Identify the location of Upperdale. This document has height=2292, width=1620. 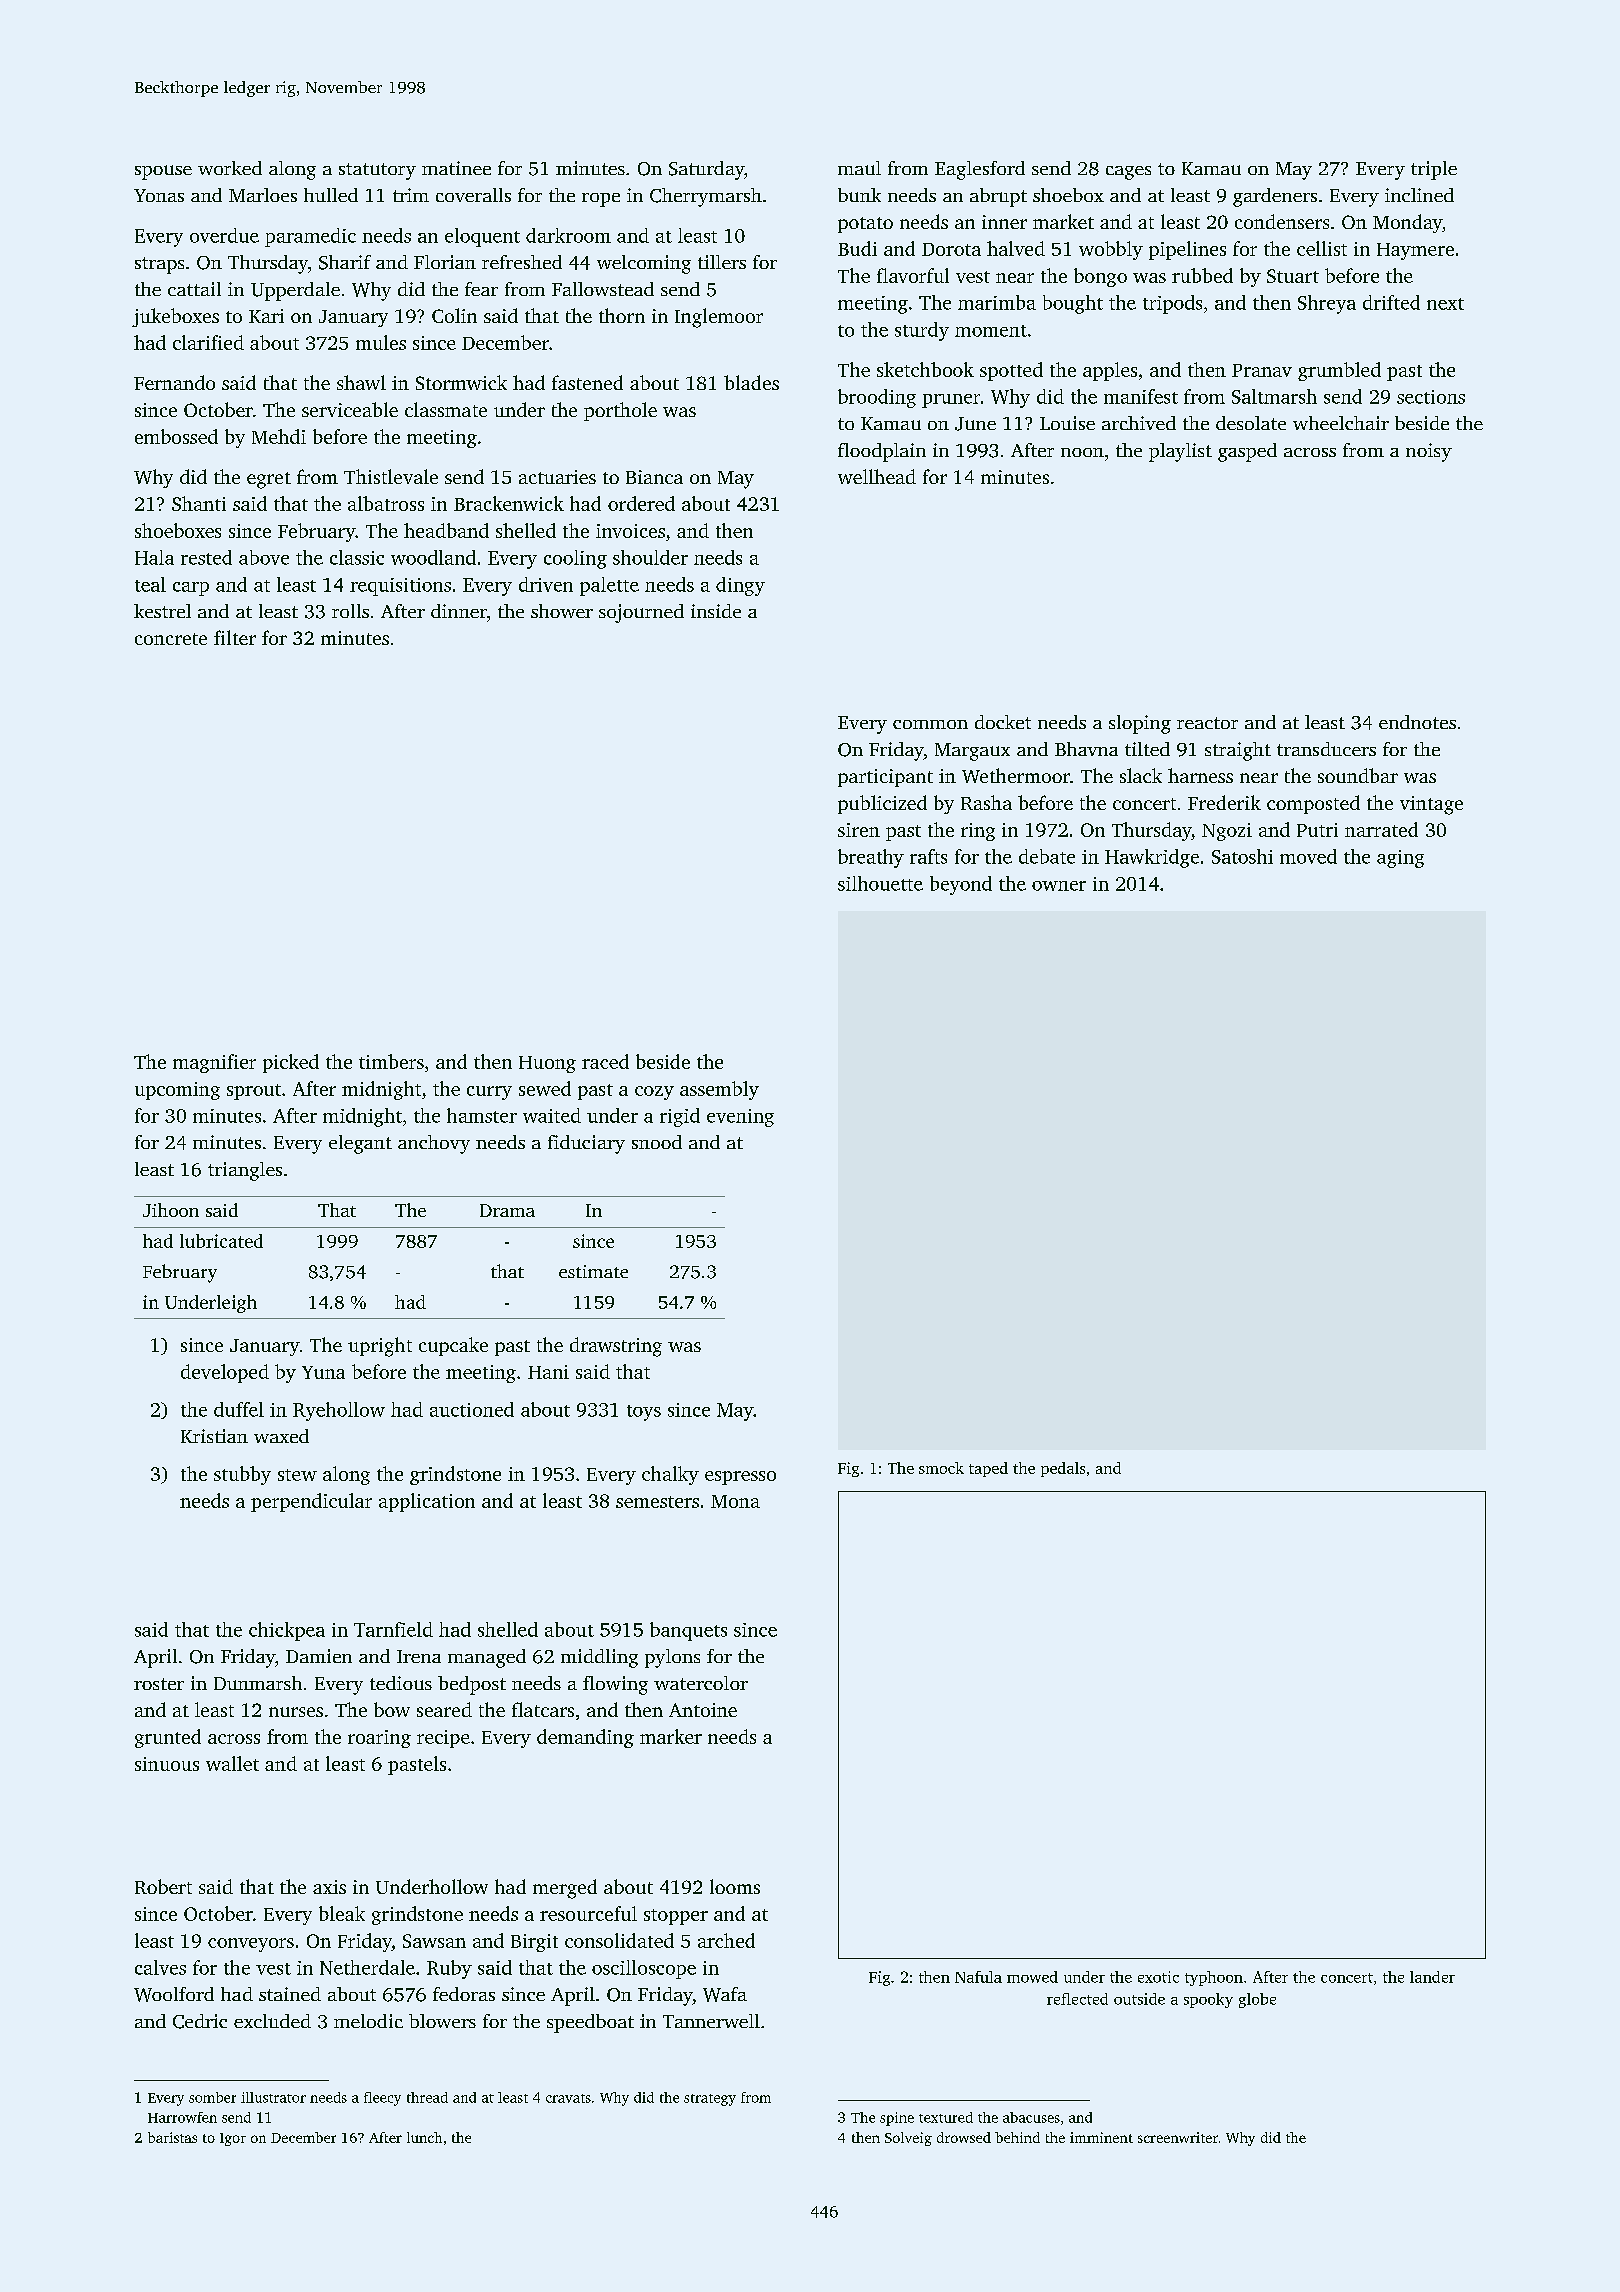
(295, 291).
